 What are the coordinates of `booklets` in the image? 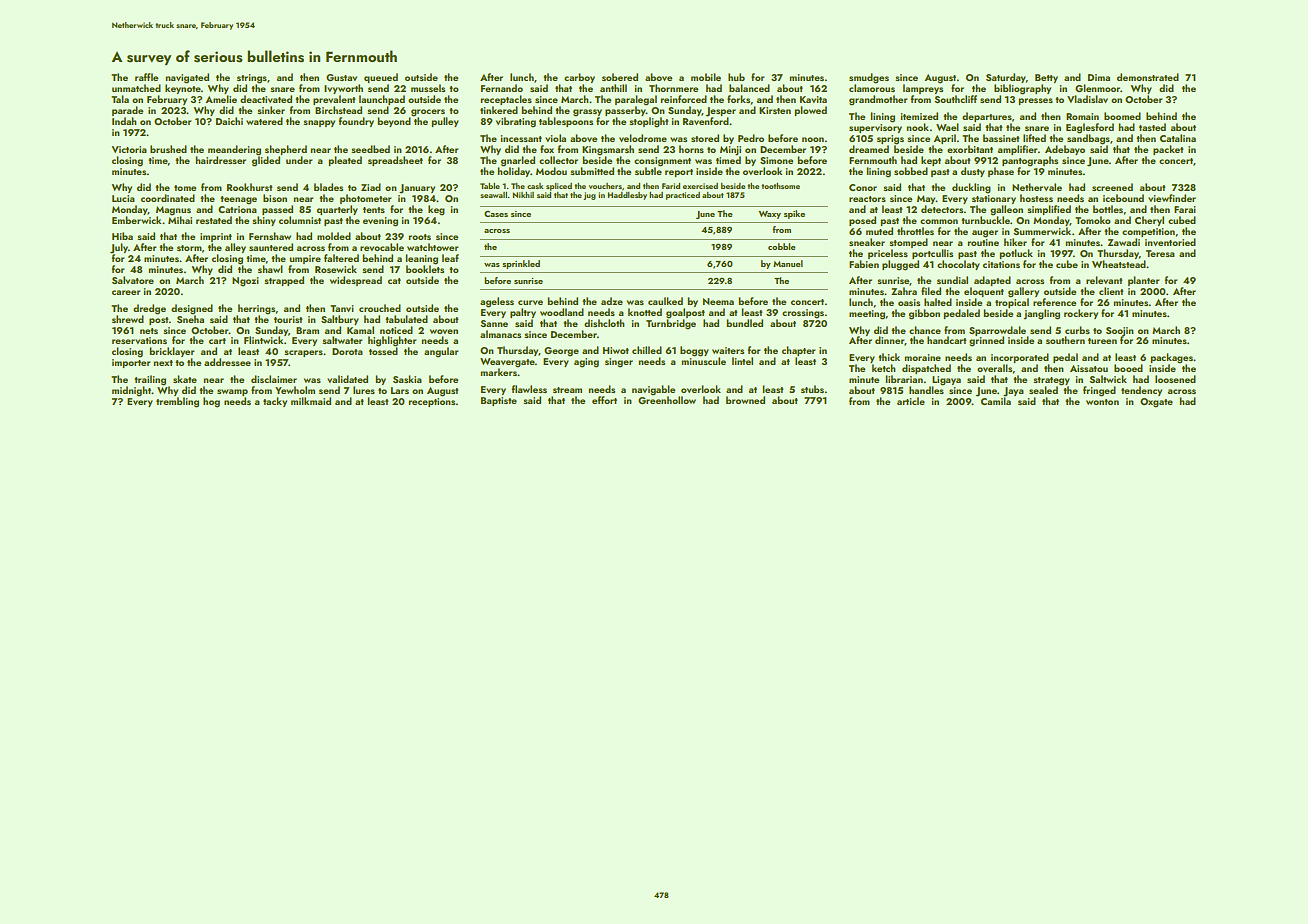 It's located at (425, 269).
